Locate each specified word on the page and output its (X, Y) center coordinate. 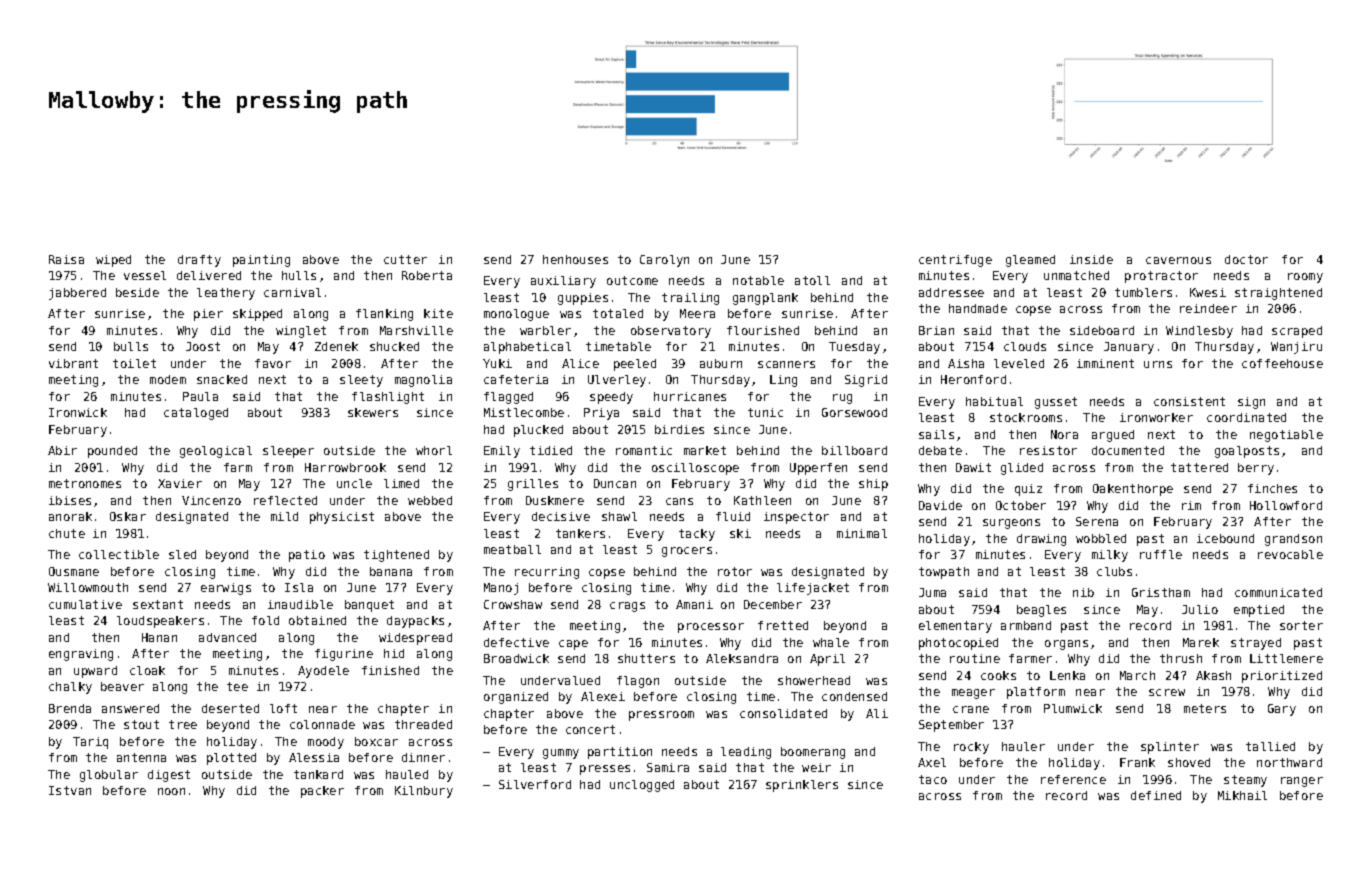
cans (679, 501)
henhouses (575, 259)
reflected (285, 500)
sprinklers (802, 786)
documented (1128, 450)
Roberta (427, 275)
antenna (141, 757)
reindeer (1208, 308)
